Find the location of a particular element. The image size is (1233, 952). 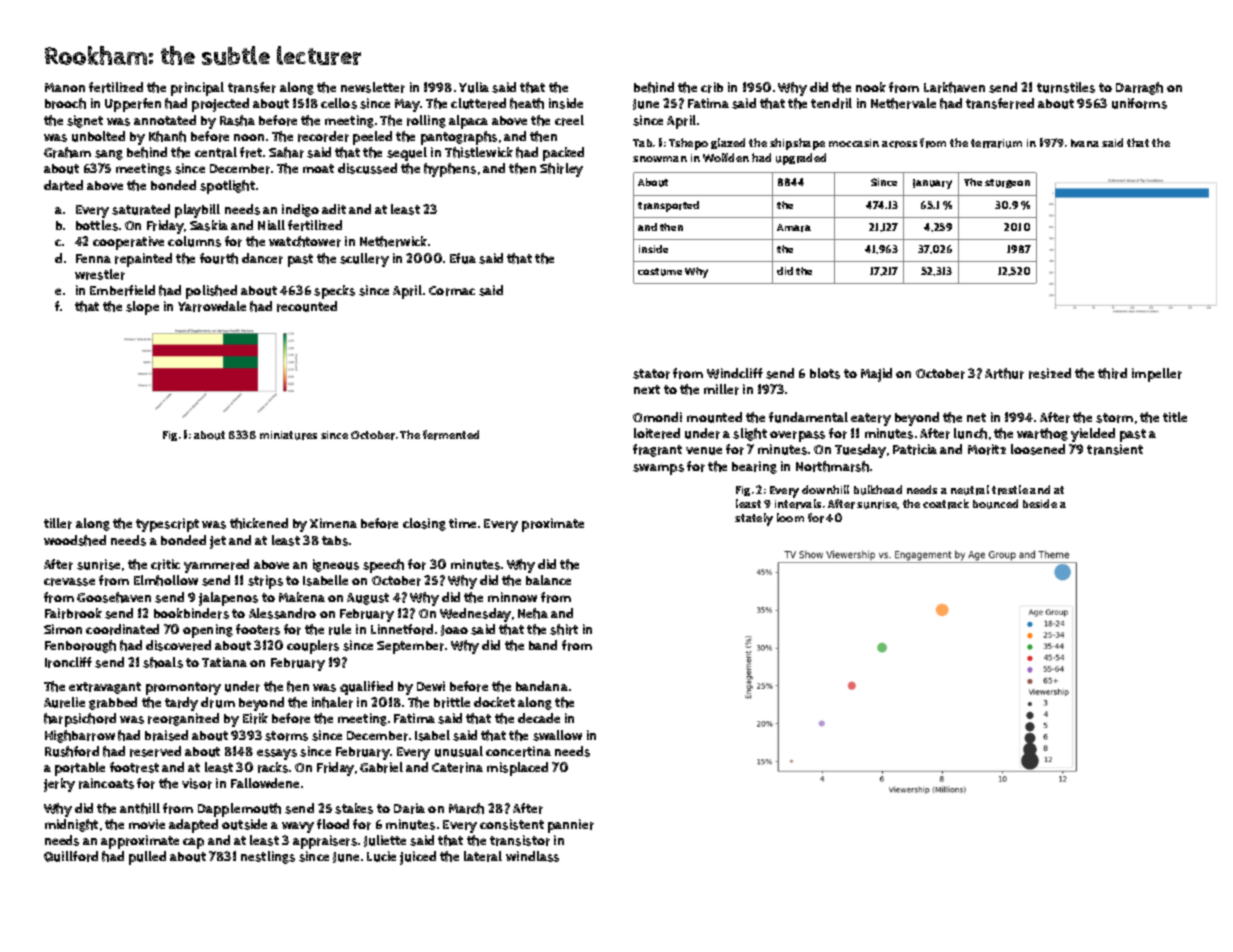

uniforms is located at coordinates (1139, 103).
